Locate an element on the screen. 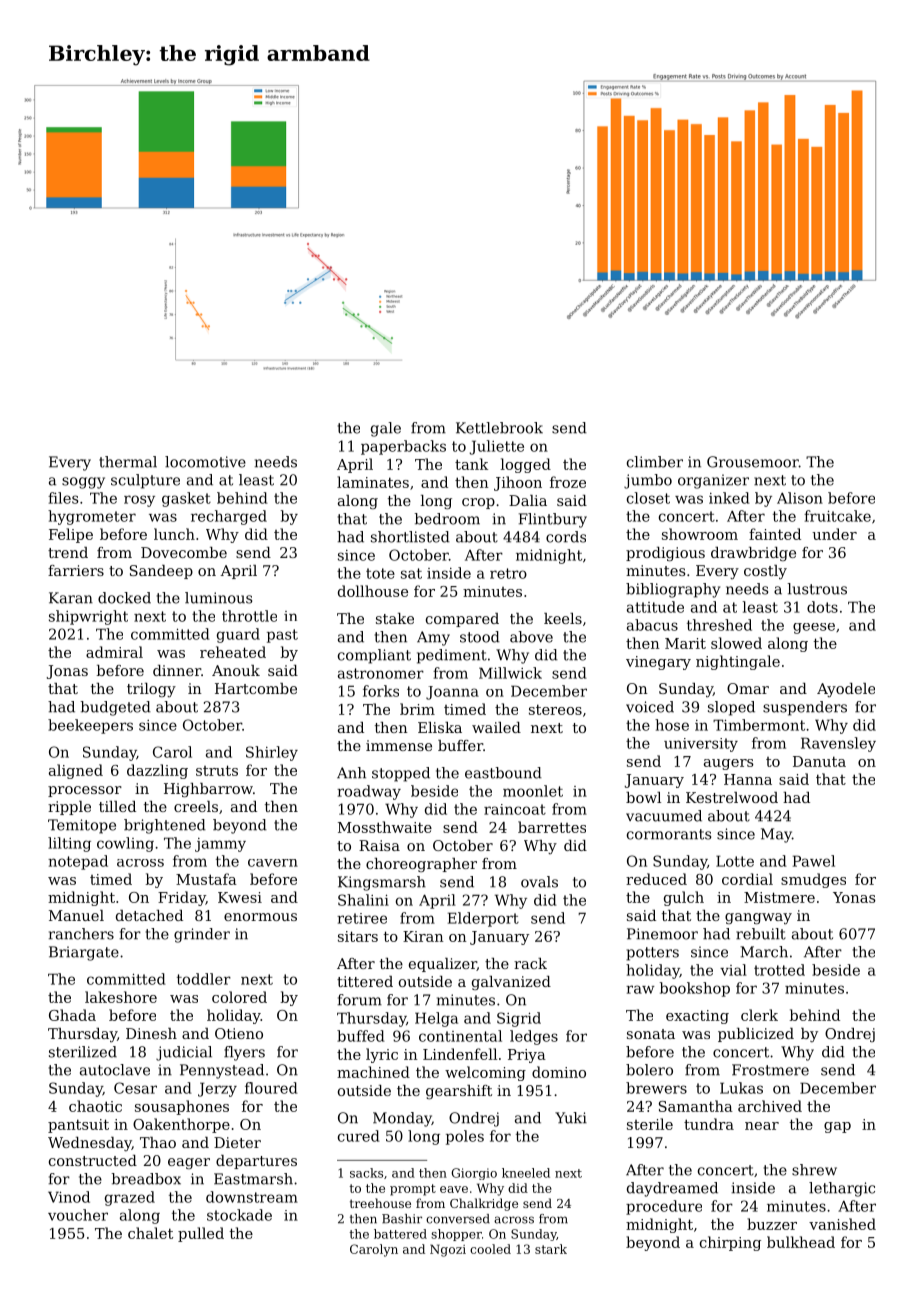  above is located at coordinates (531, 637).
